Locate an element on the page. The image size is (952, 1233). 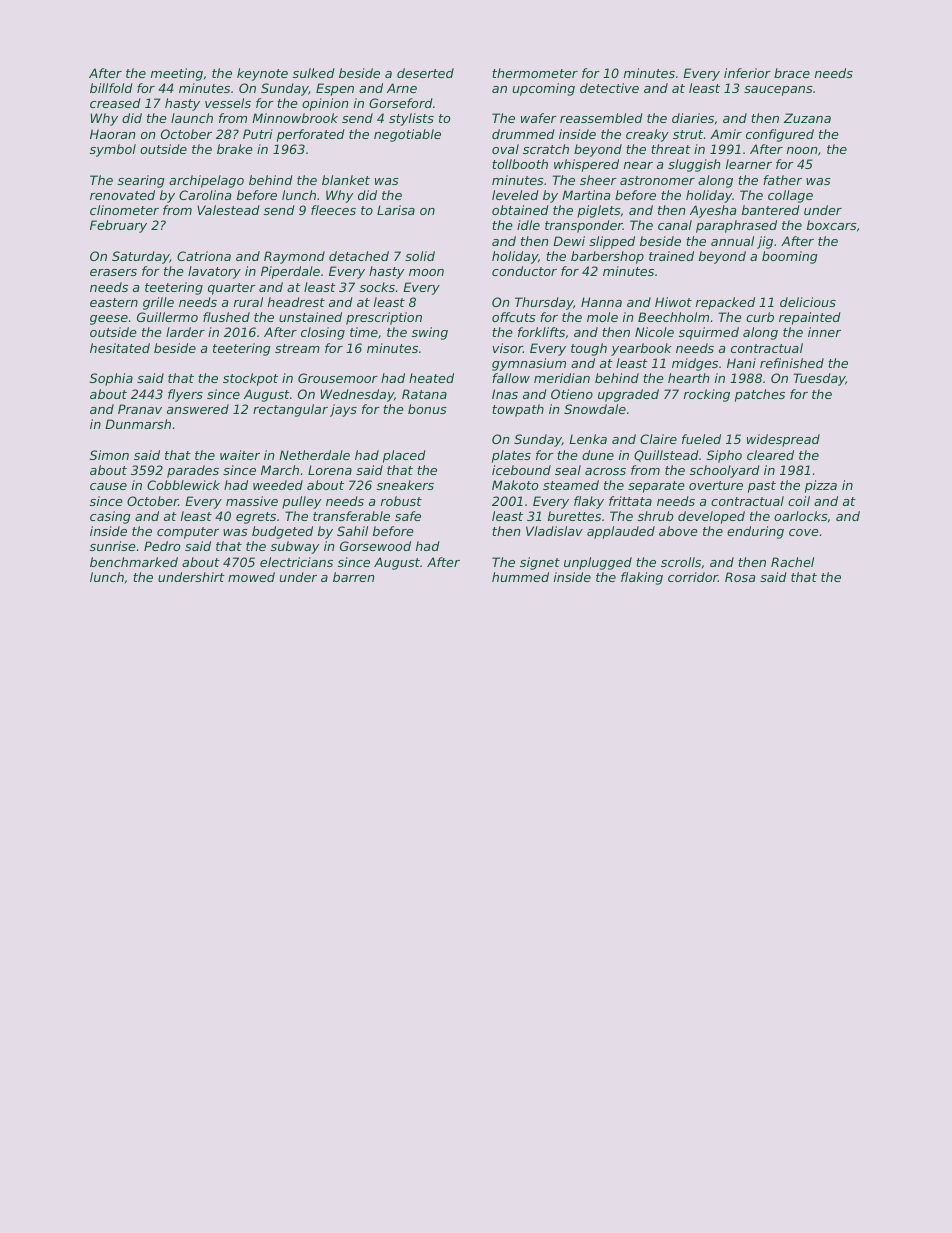
sulked is located at coordinates (314, 73).
